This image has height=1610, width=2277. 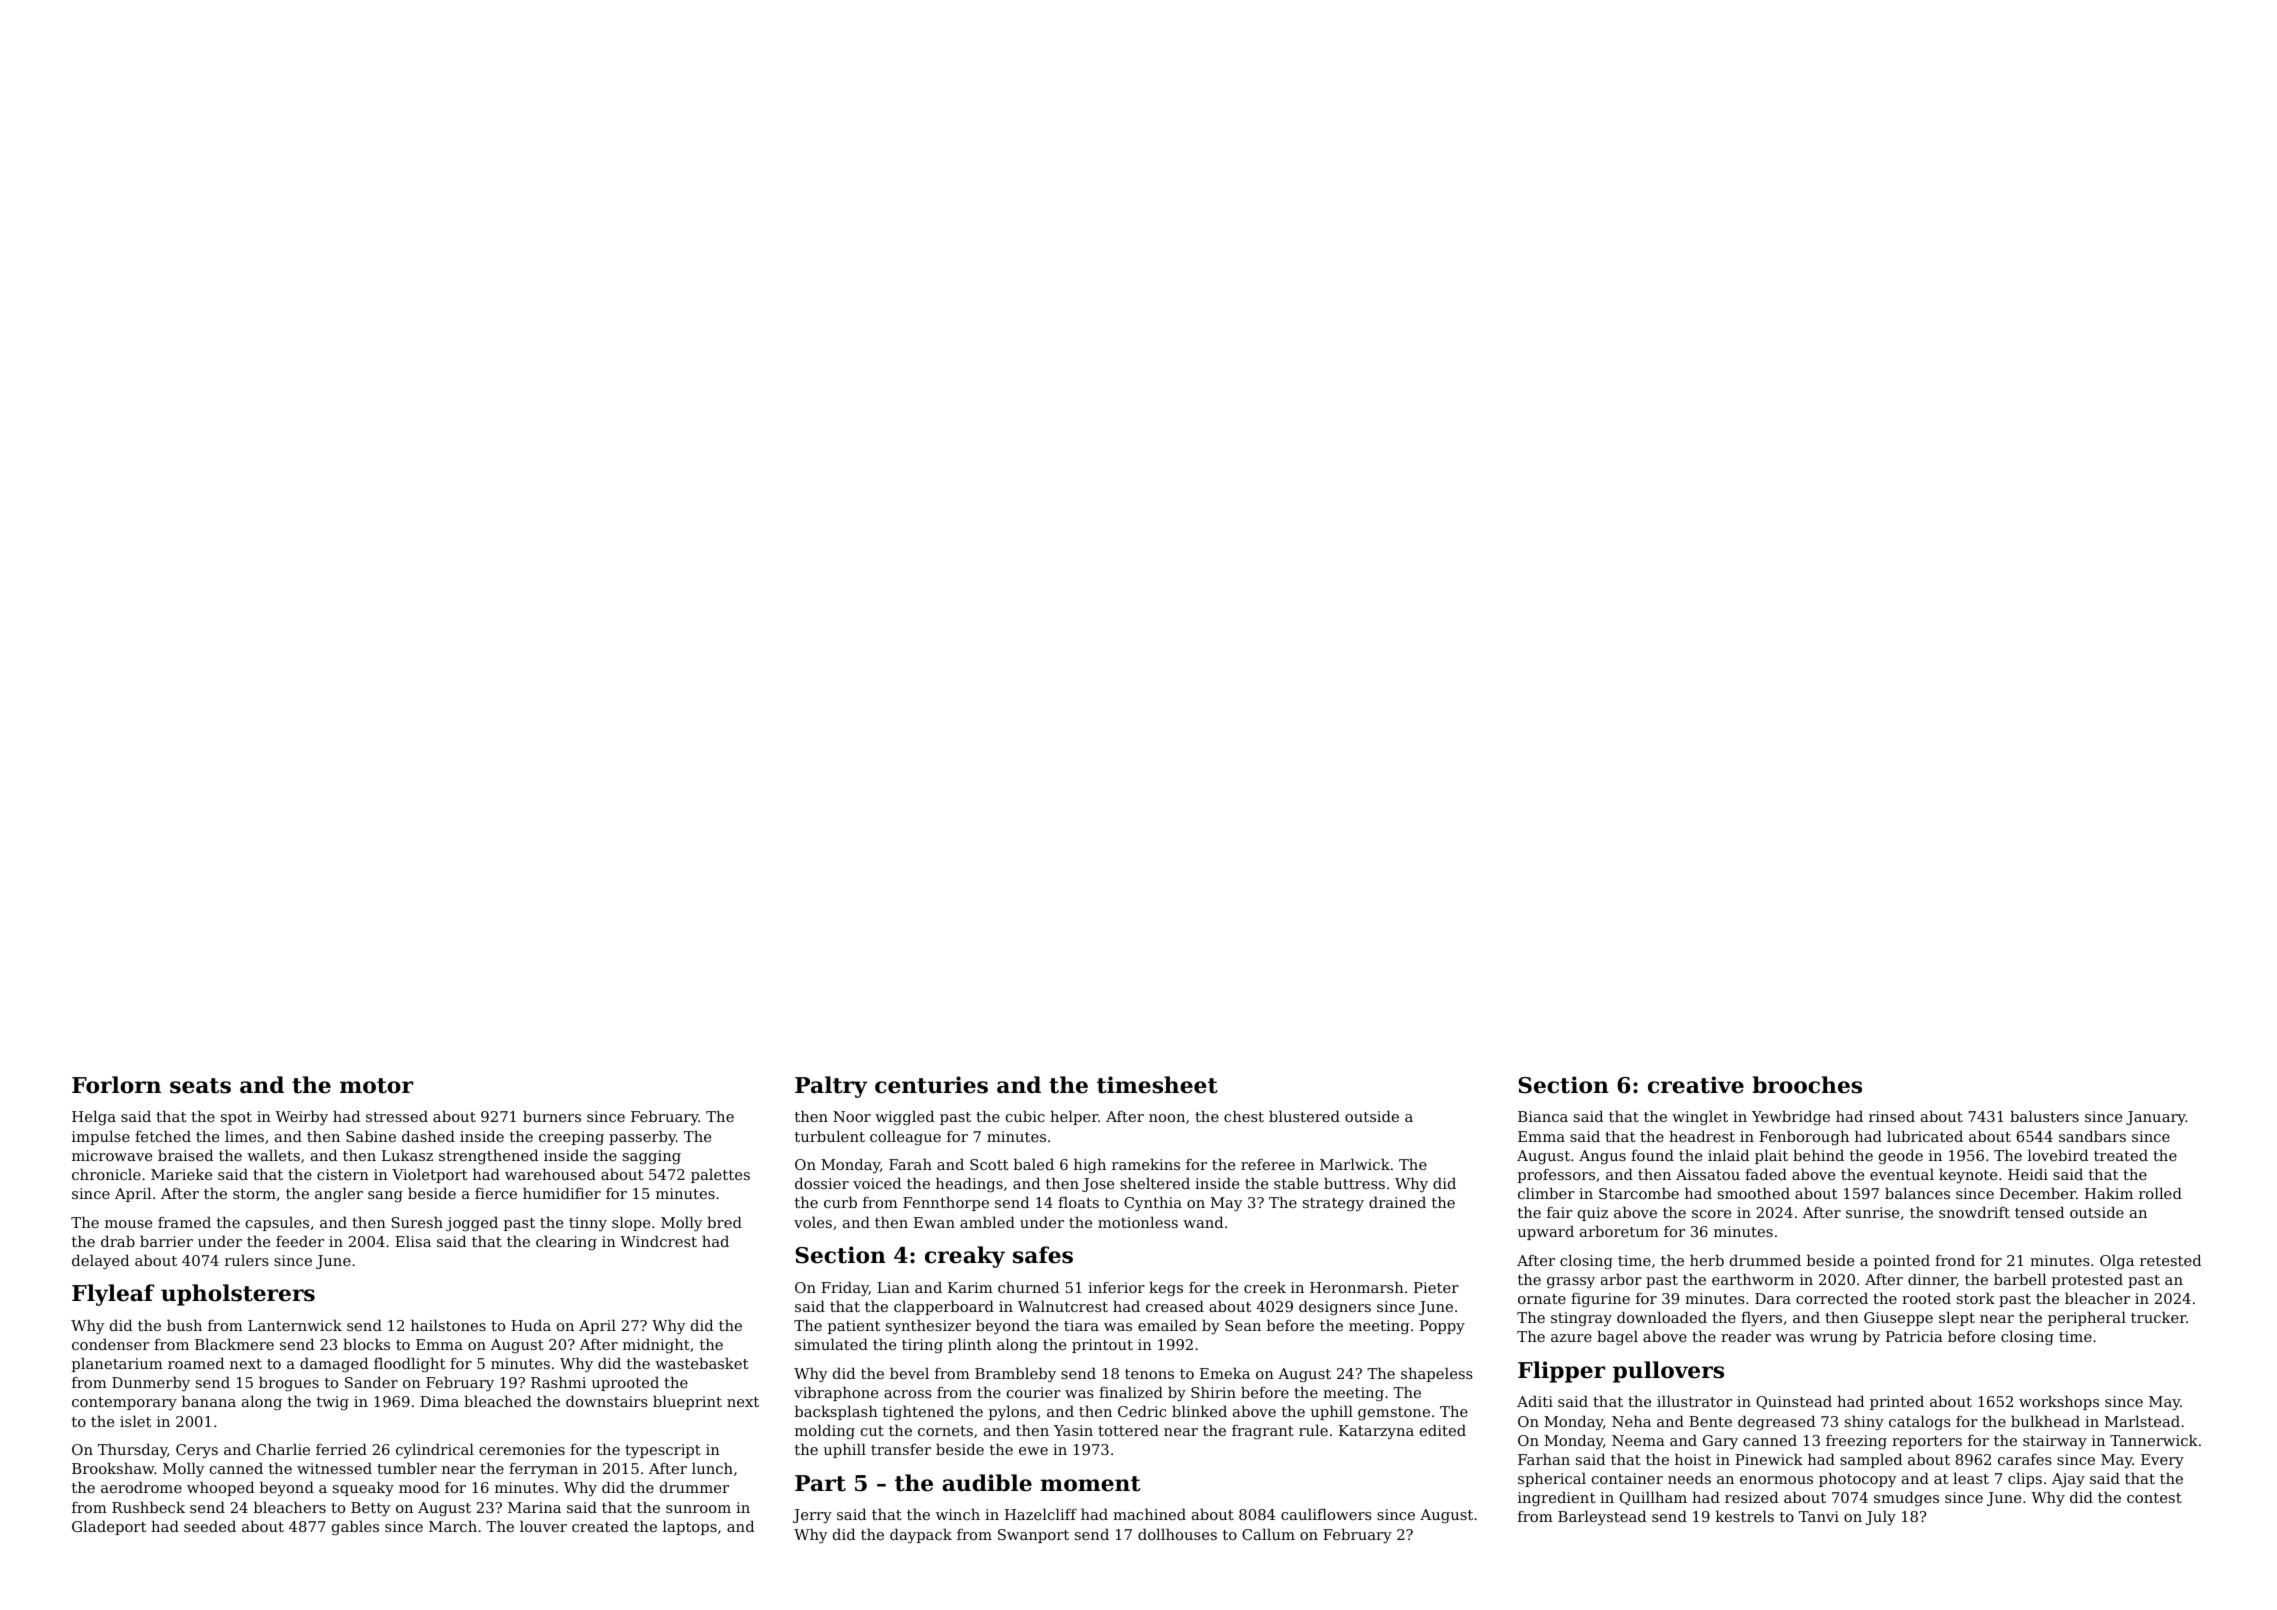 What do you see at coordinates (2162, 1461) in the image?
I see `Every` at bounding box center [2162, 1461].
